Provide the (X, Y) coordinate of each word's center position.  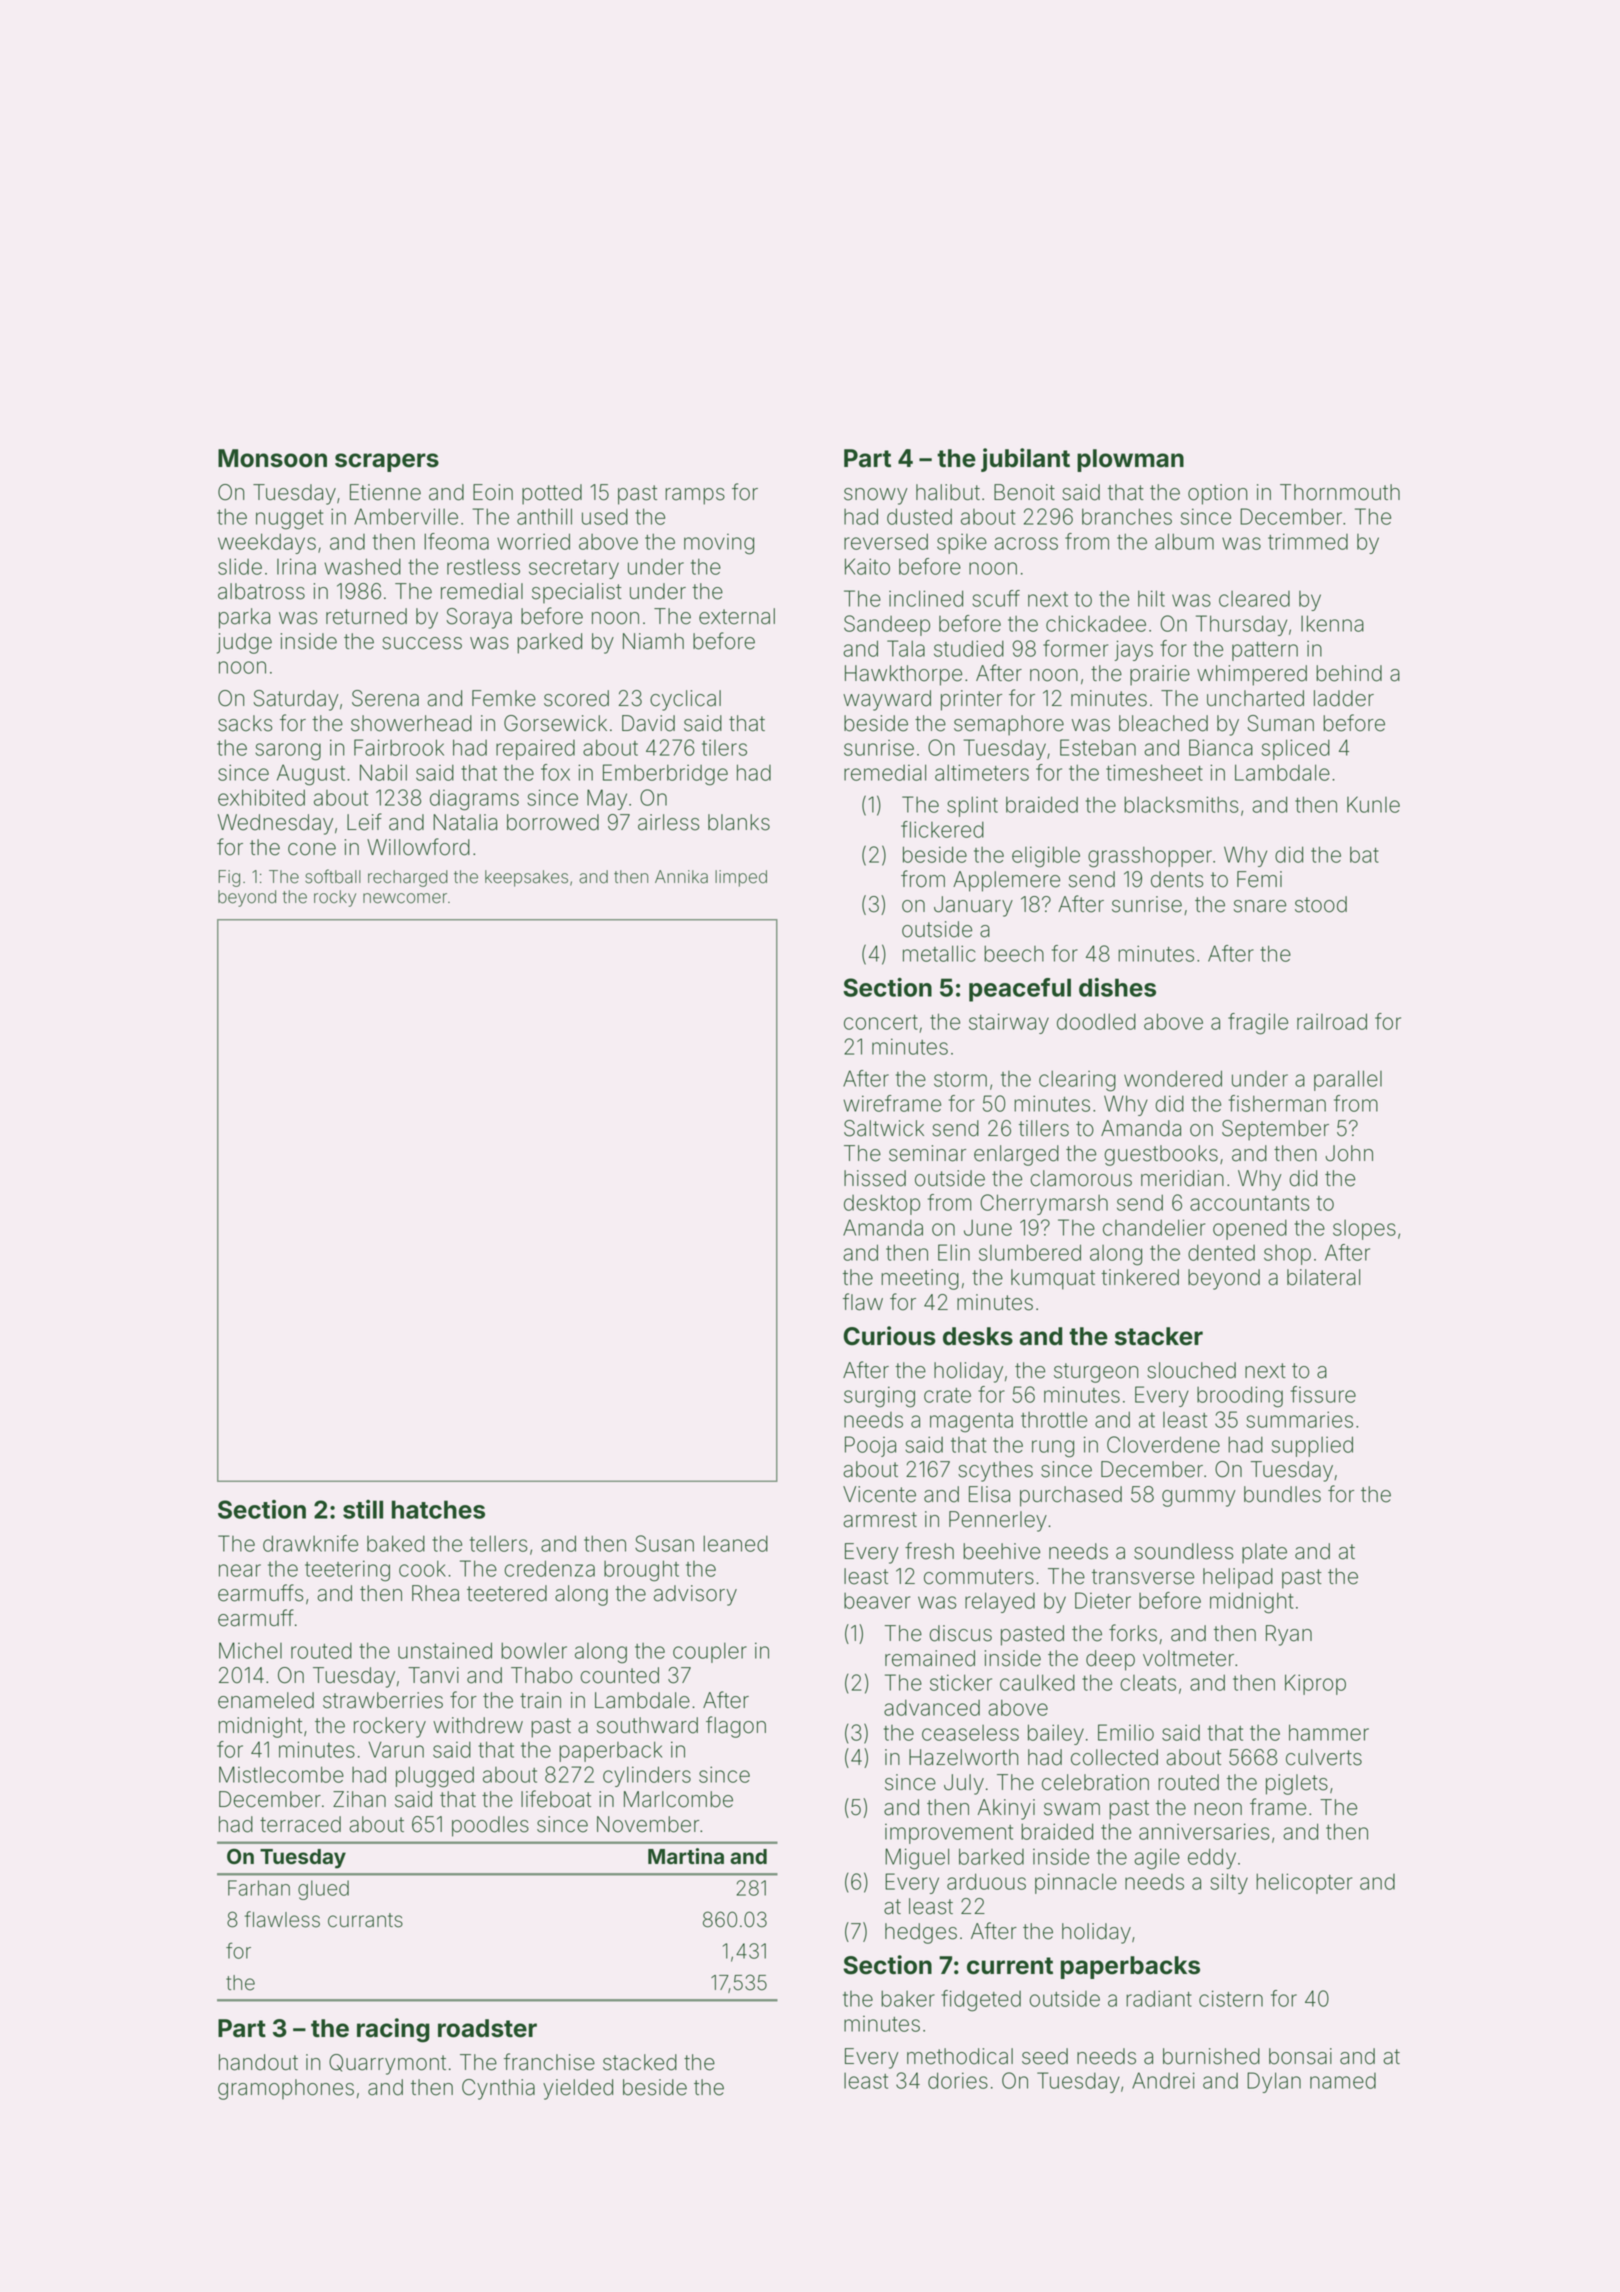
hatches (438, 1509)
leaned (735, 1543)
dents (1177, 879)
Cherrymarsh (1044, 1204)
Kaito (867, 566)
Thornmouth (1340, 492)
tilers (724, 747)
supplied (1312, 1446)
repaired (535, 749)
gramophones (286, 2089)
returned (366, 616)
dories (958, 2080)
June (988, 1227)
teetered (507, 1593)
